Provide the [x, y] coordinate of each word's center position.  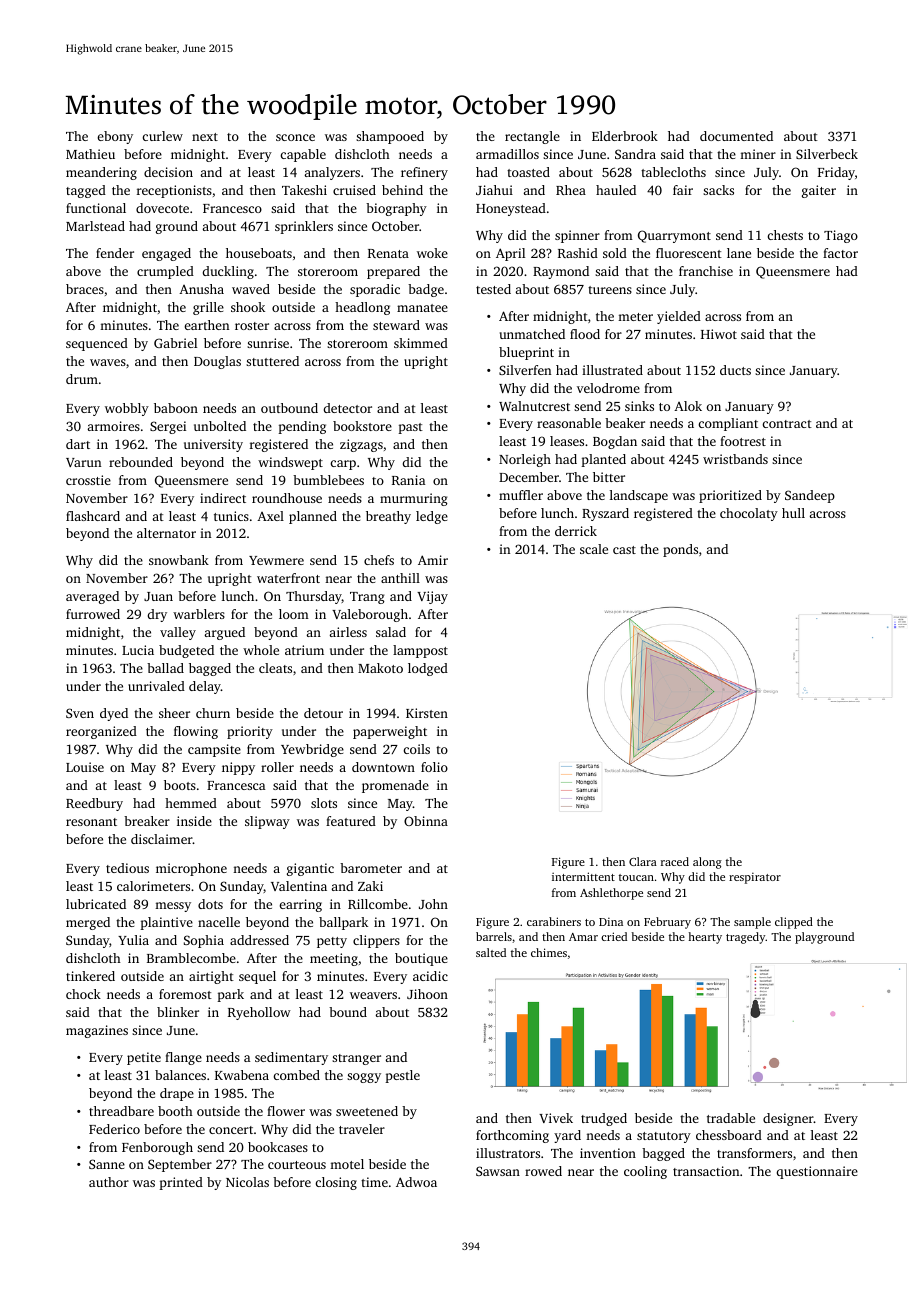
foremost [185, 994]
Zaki [370, 886]
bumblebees [328, 480]
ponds [680, 550]
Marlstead [95, 226]
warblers [199, 614]
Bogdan [615, 442]
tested [493, 289]
